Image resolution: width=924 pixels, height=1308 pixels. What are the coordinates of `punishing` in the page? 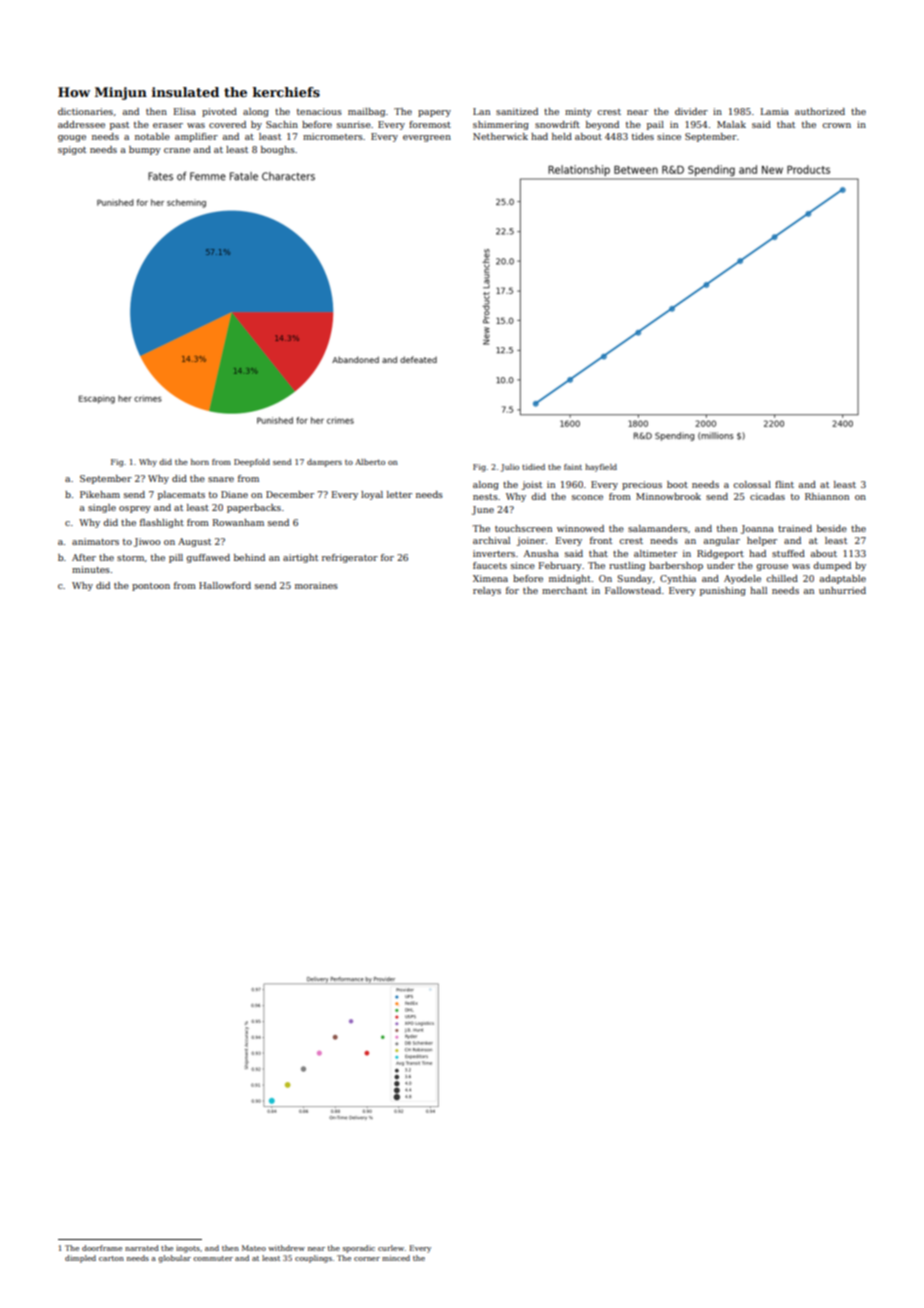 It's located at (723, 591).
